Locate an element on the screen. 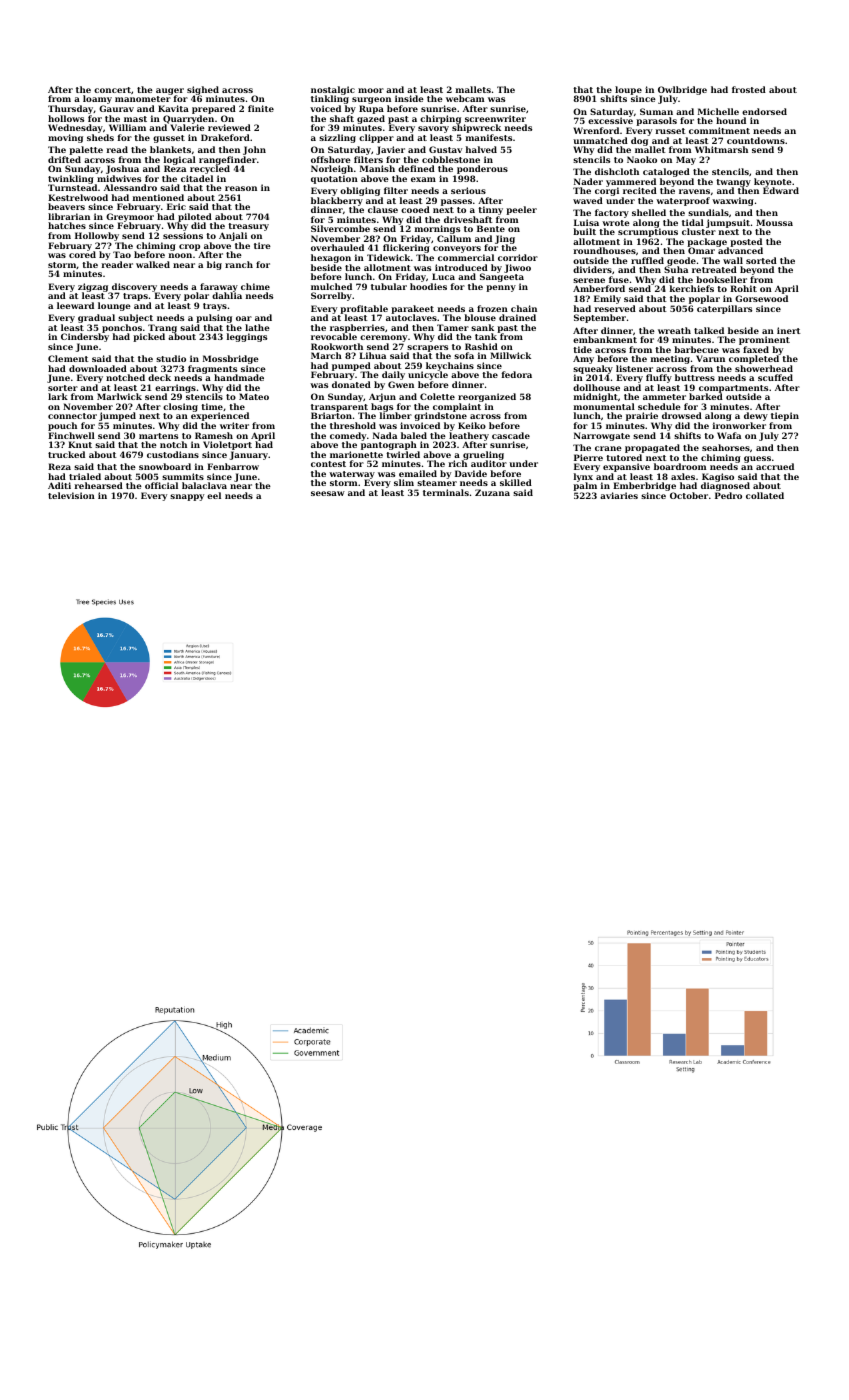  walked is located at coordinates (153, 264).
